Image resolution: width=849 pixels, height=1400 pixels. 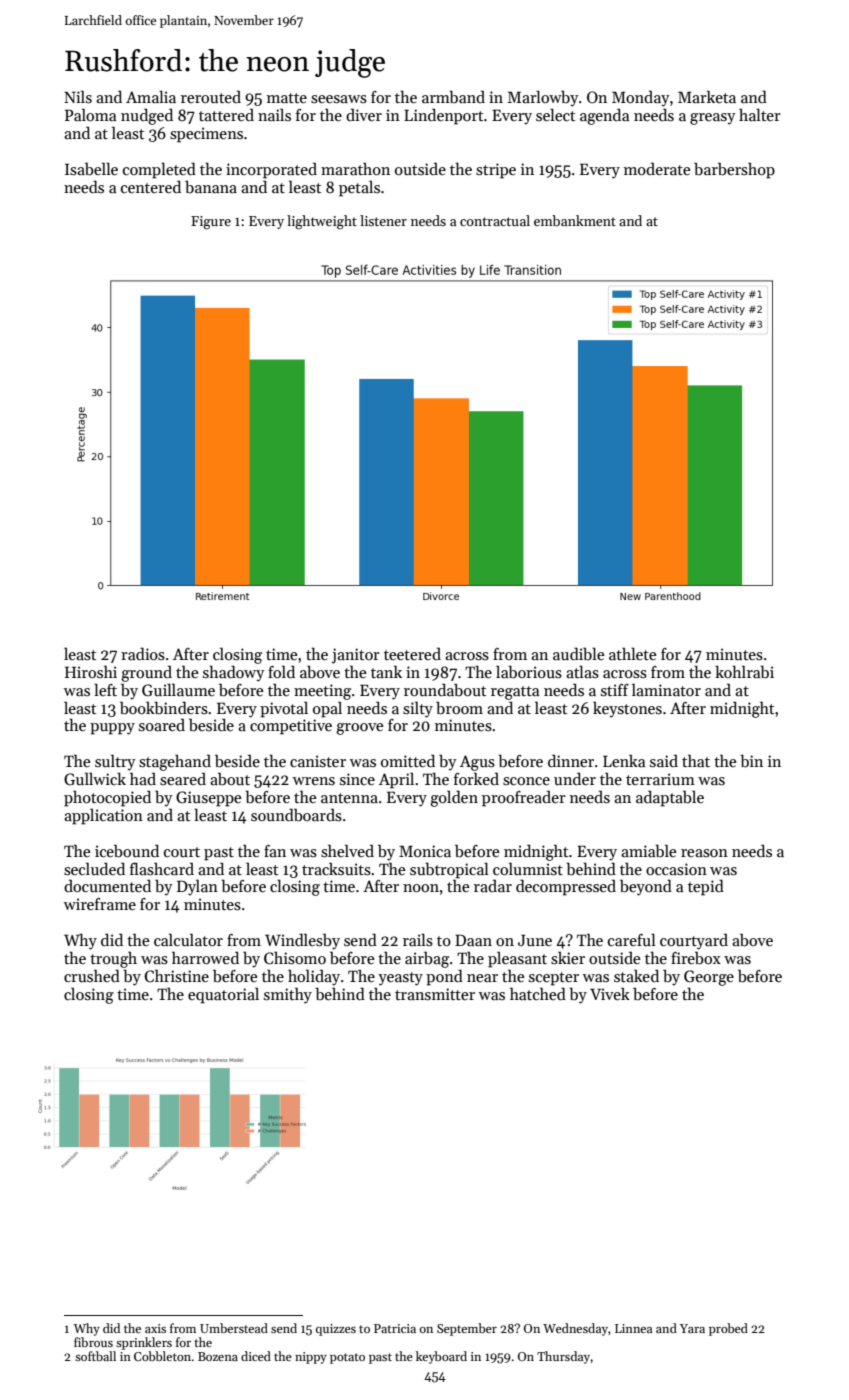 I want to click on banana, so click(x=211, y=186).
